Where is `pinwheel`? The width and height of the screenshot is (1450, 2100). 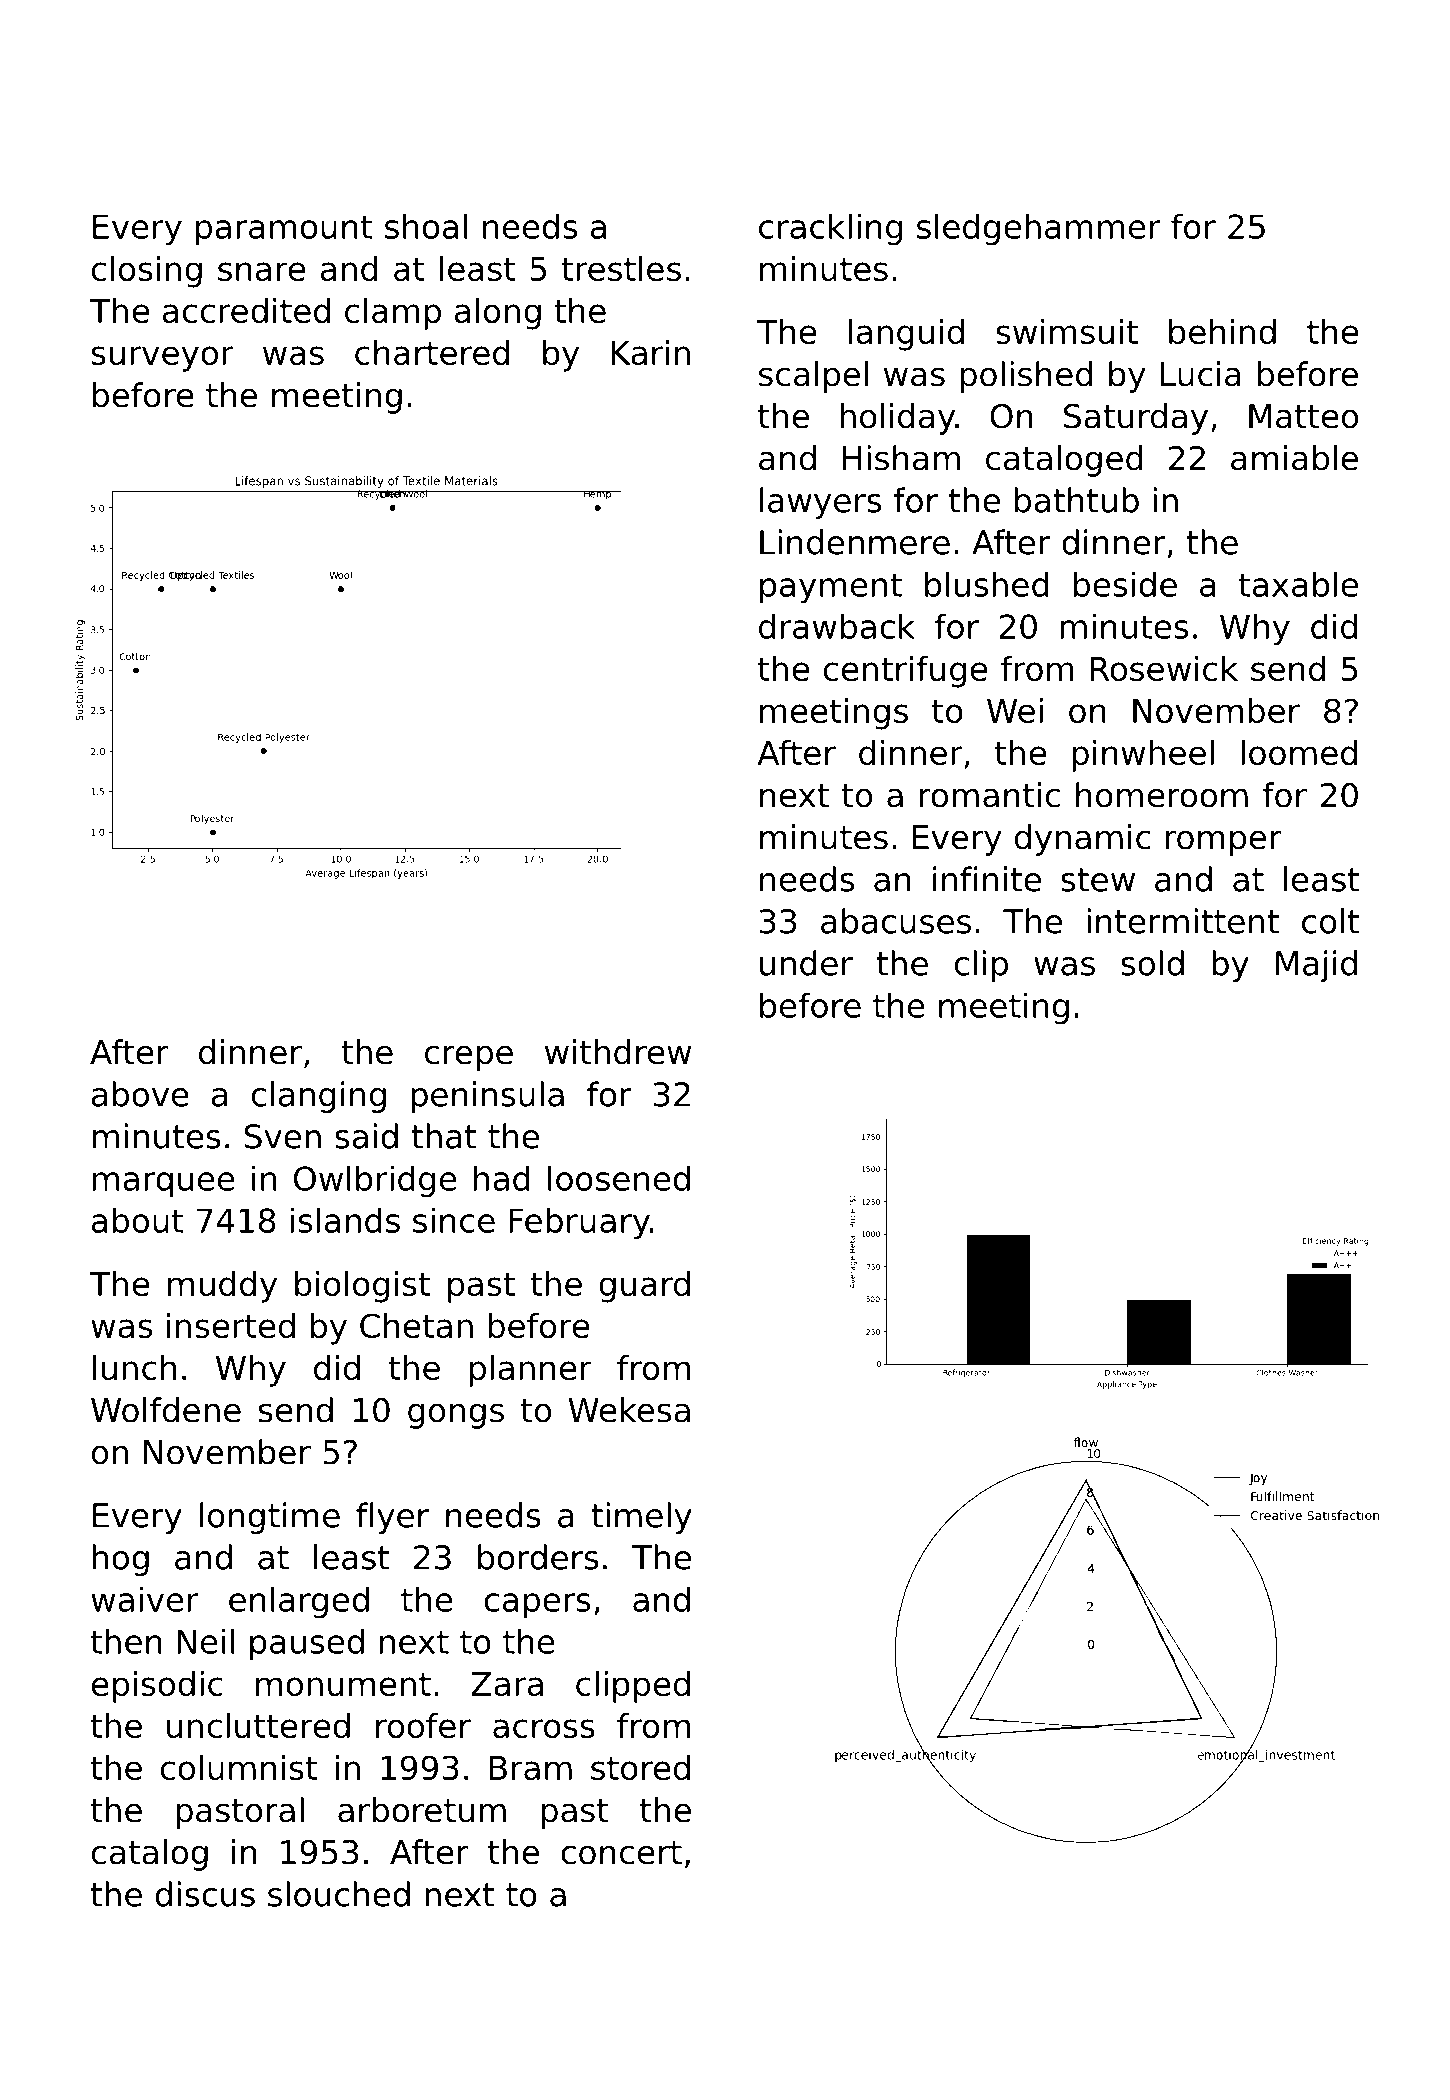 pinwheel is located at coordinates (1143, 756).
